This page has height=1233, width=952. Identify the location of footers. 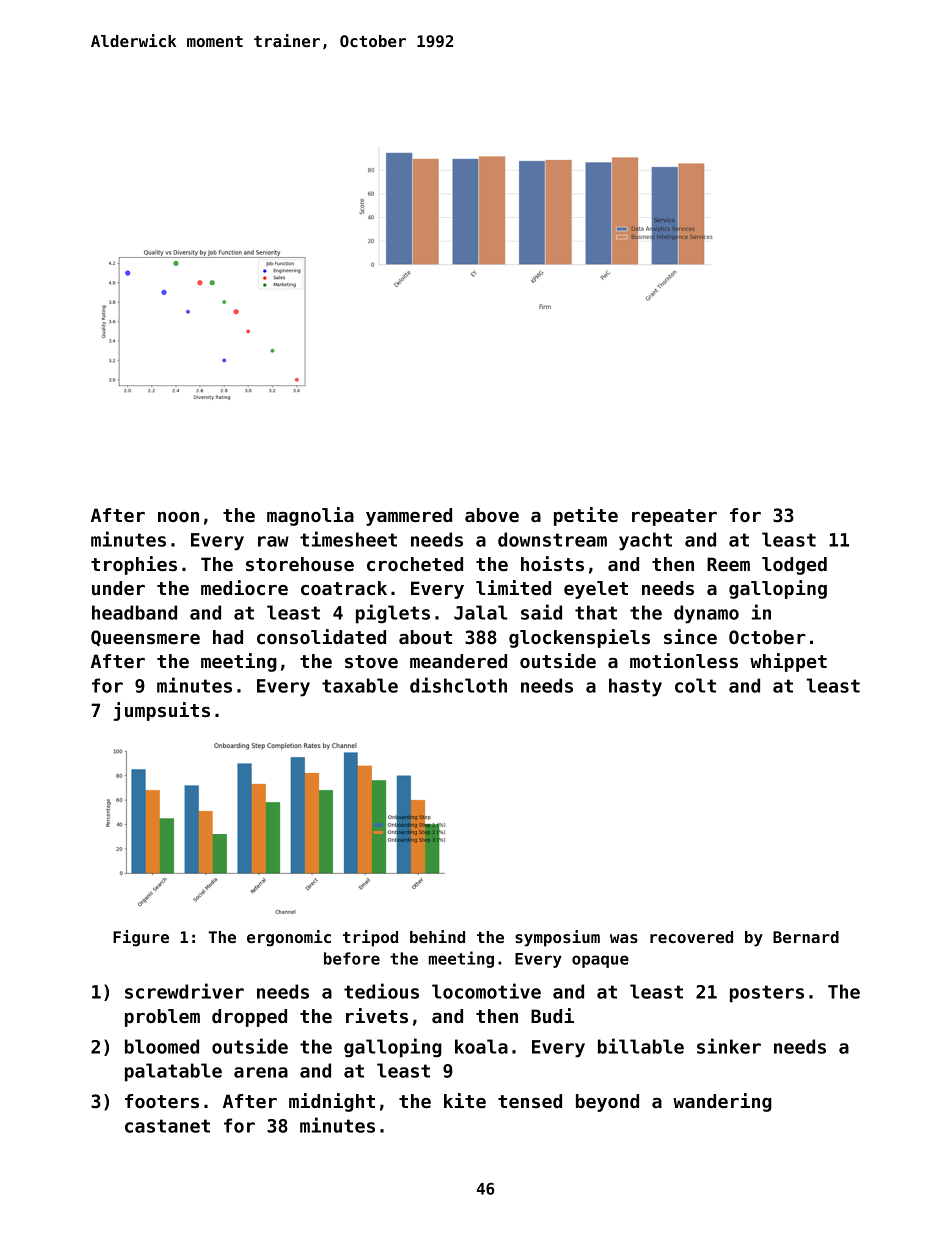
(162, 1101).
